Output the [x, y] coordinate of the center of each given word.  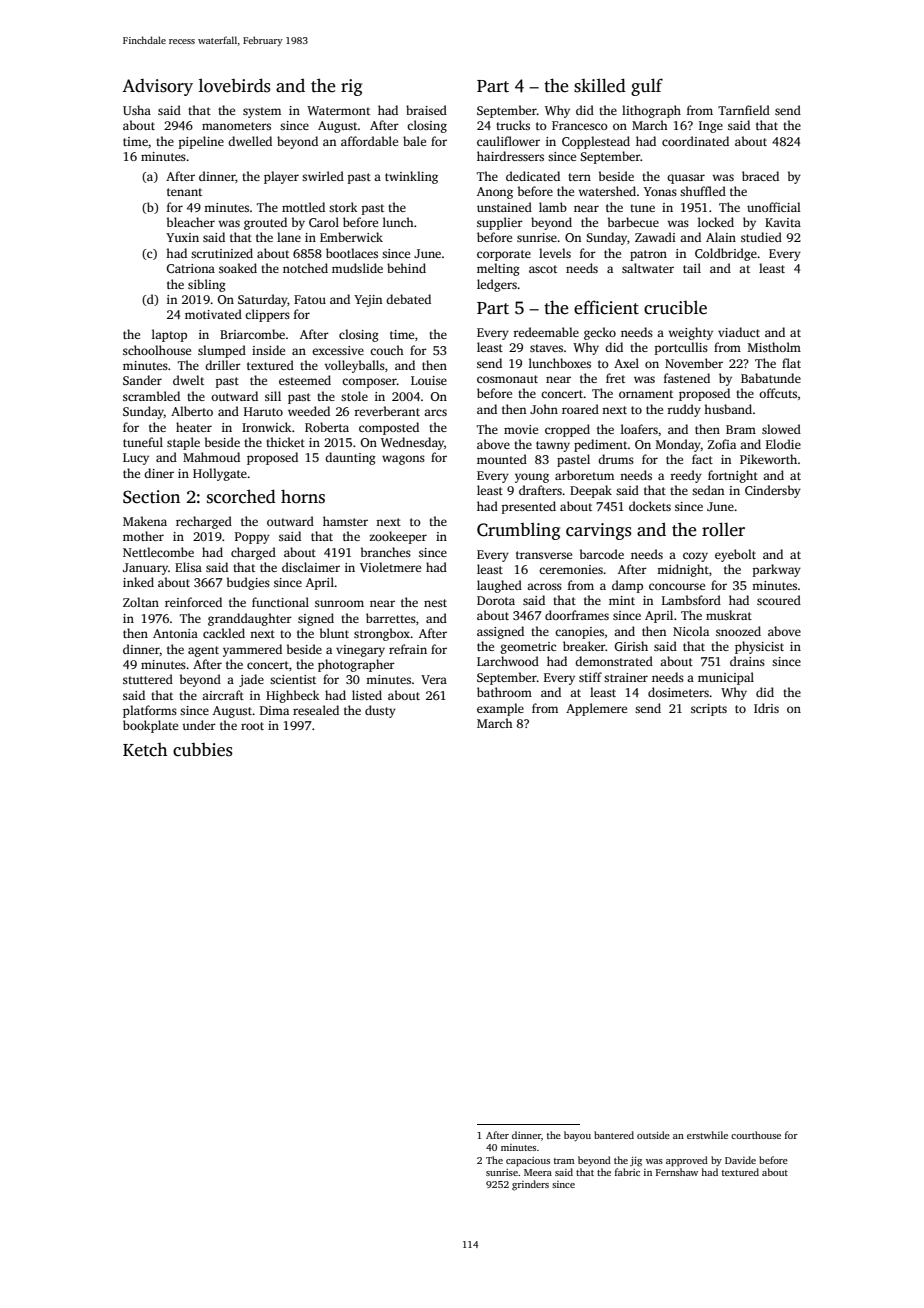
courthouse [756, 1135]
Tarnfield [744, 110]
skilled [600, 85]
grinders [530, 1185]
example [500, 709]
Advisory [157, 87]
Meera [538, 1172]
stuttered [148, 679]
